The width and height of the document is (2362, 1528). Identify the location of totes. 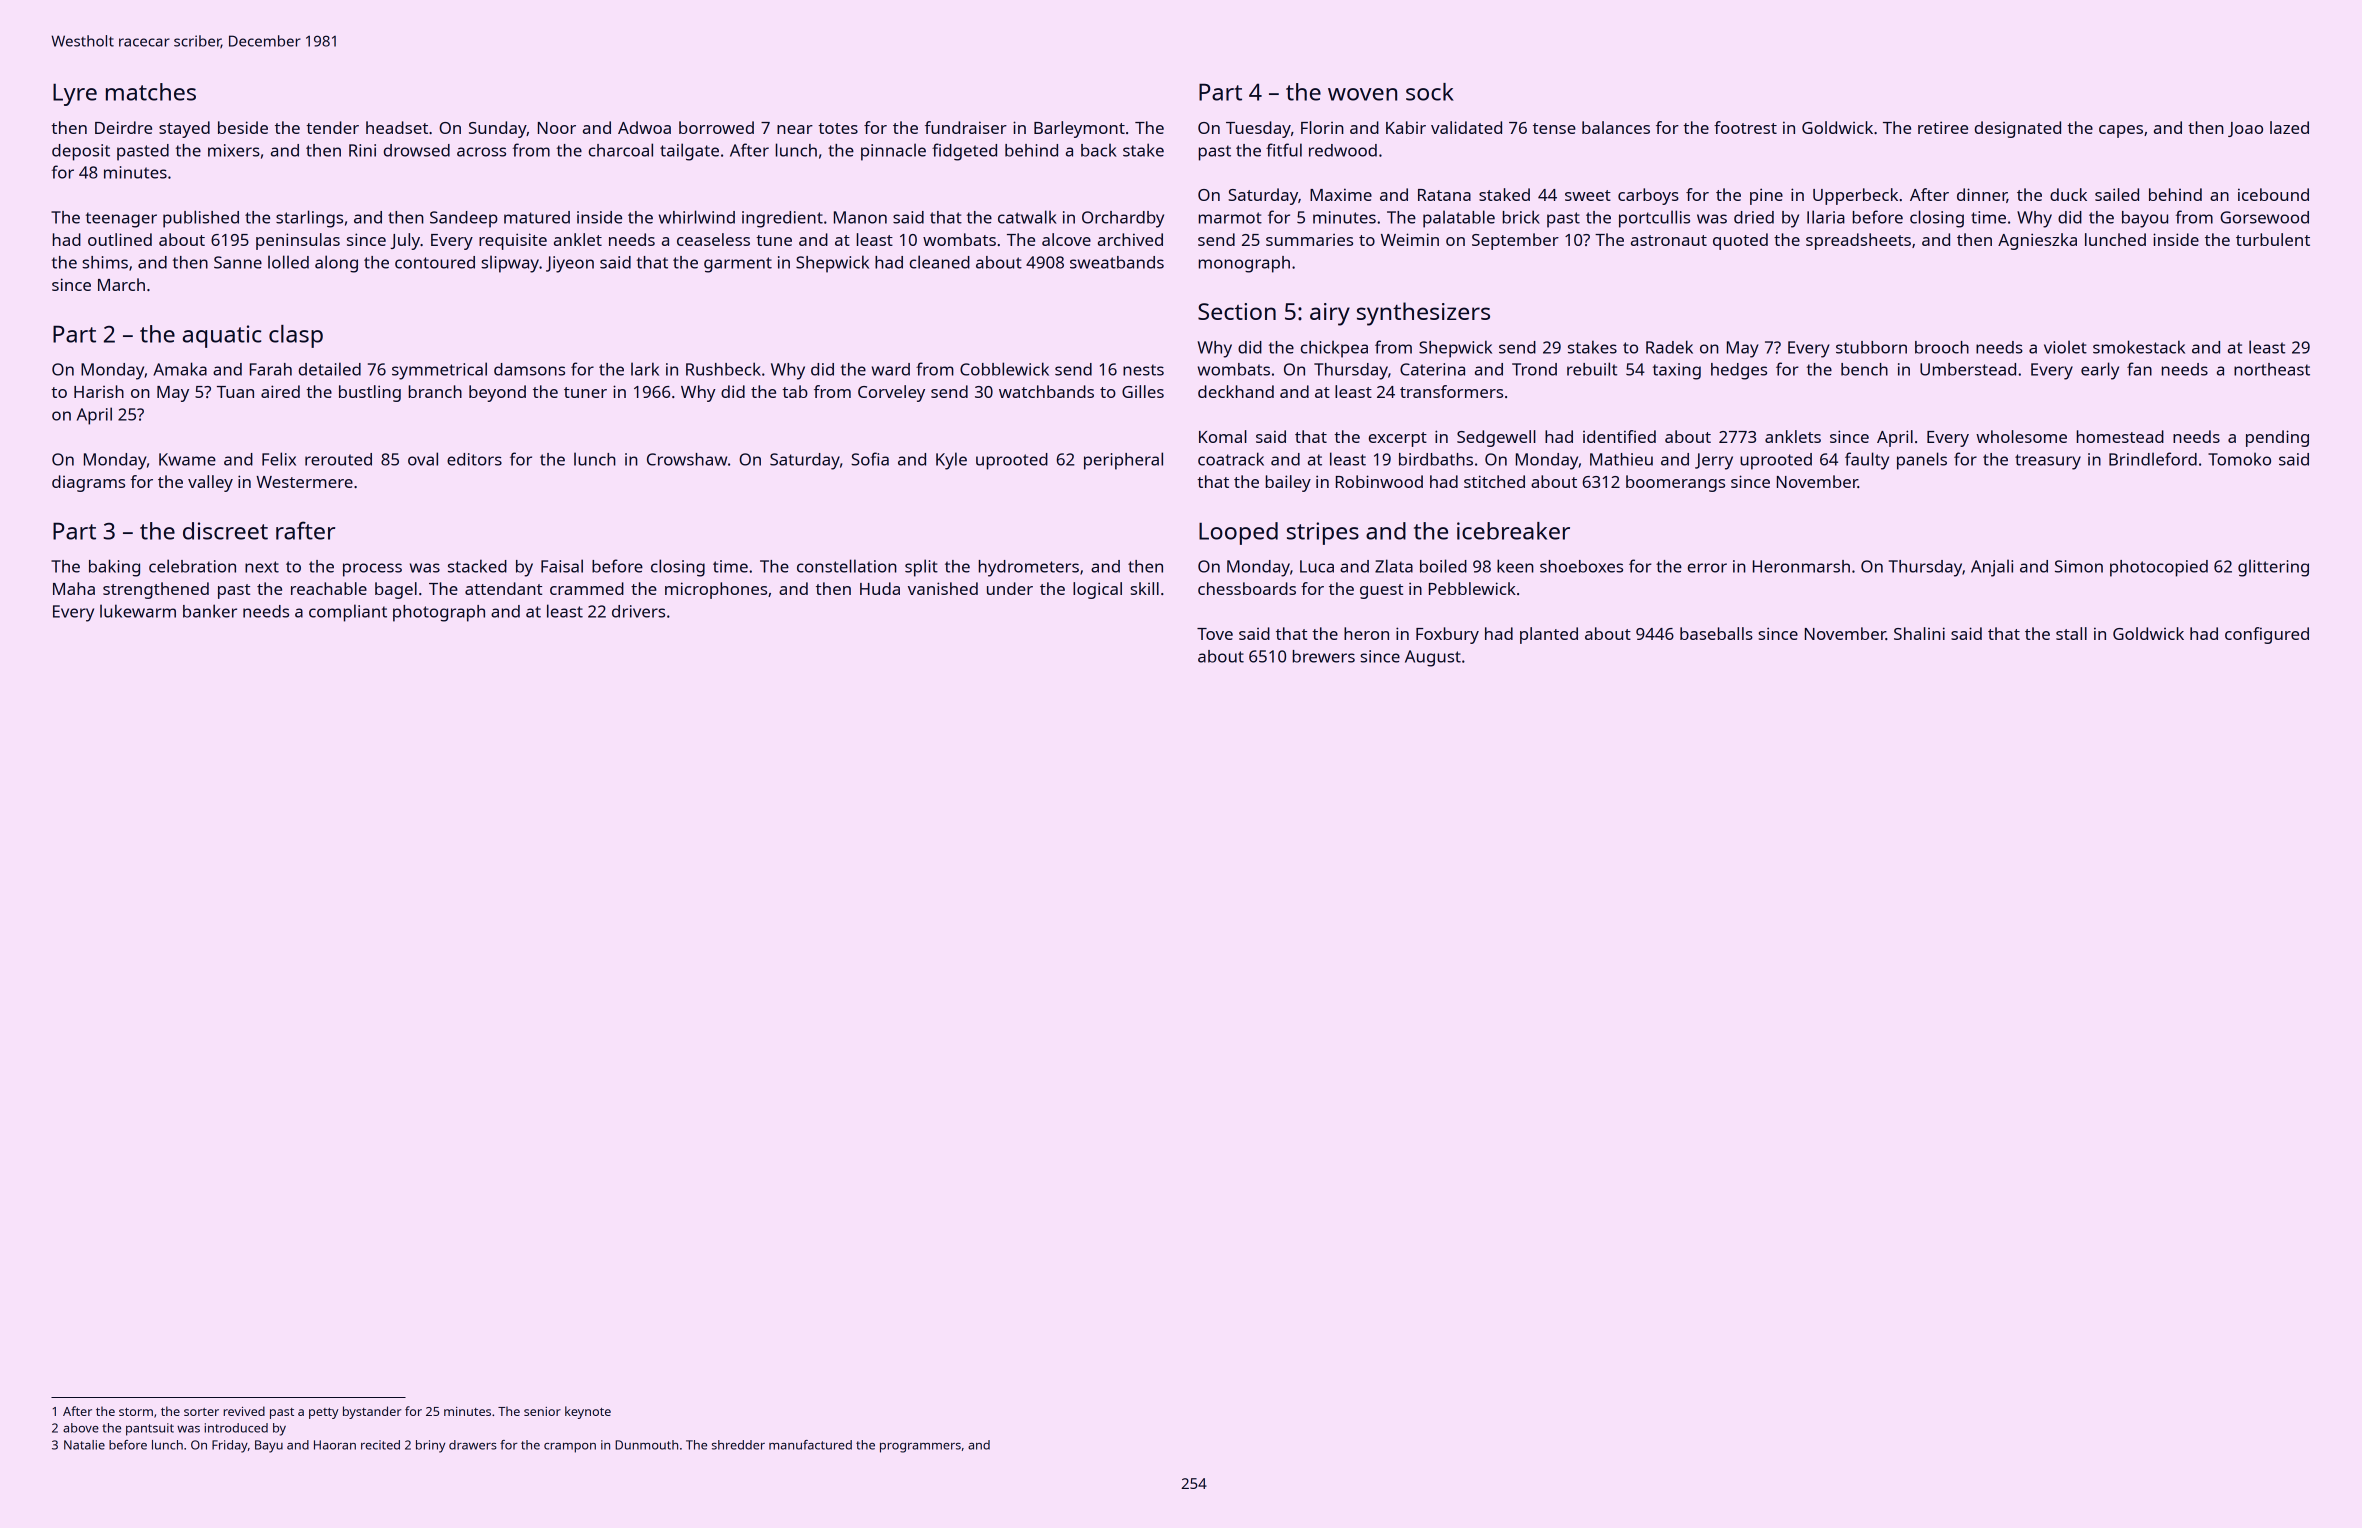
(838, 128).
